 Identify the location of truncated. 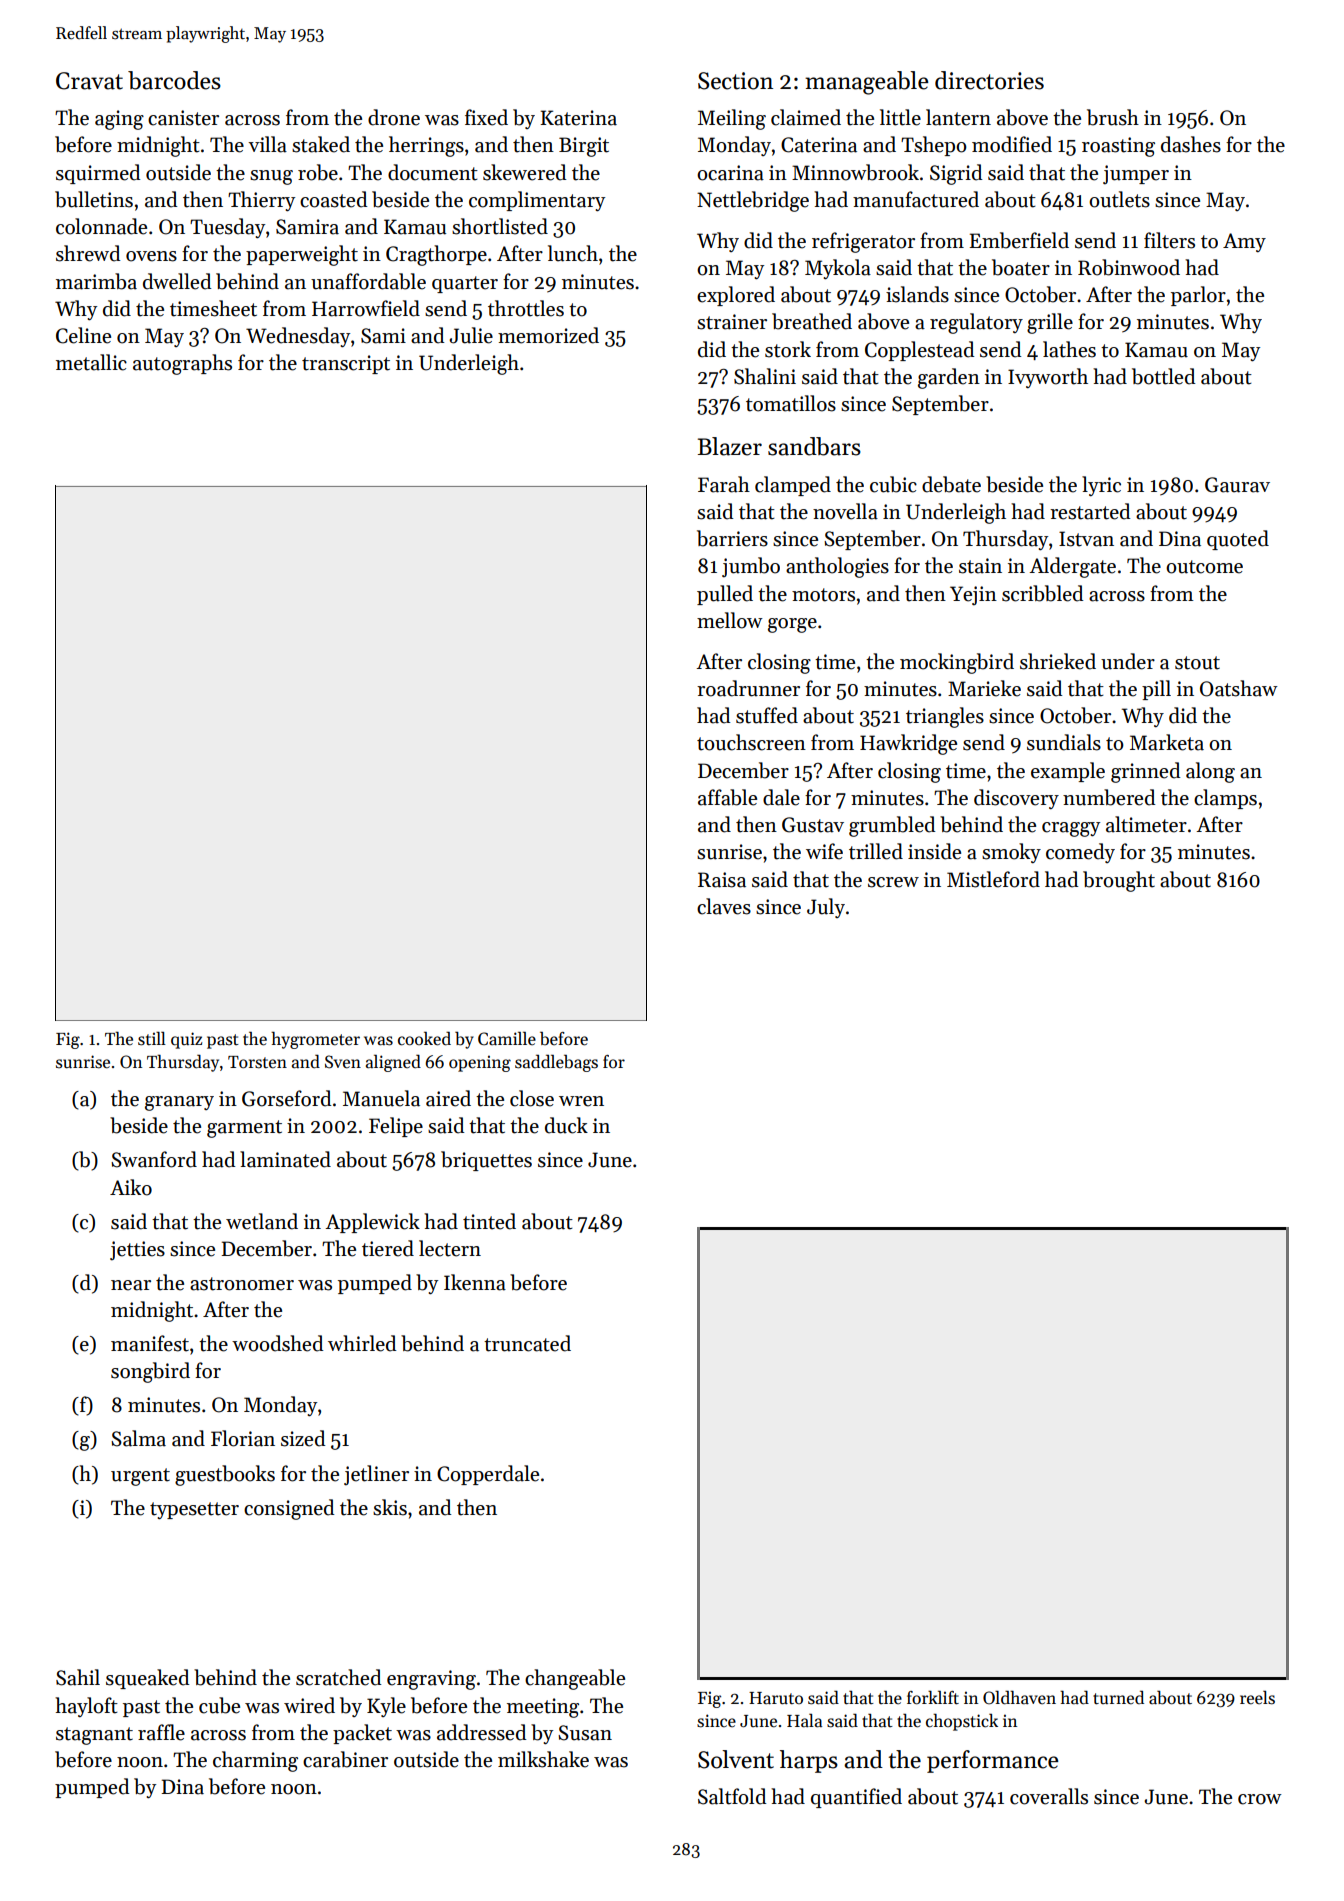
(527, 1343).
